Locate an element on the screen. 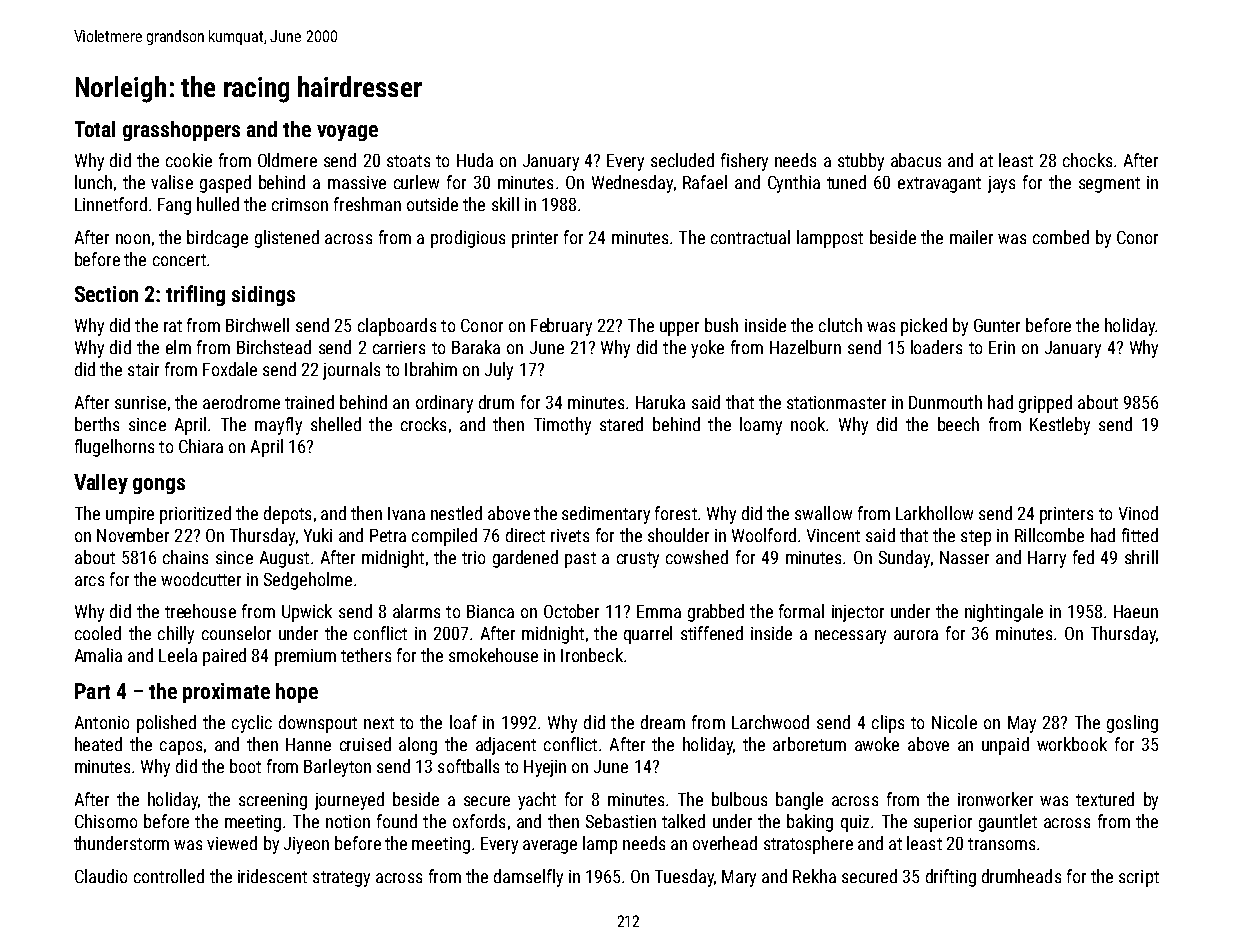 The width and height of the screenshot is (1233, 952). mailer is located at coordinates (971, 237).
